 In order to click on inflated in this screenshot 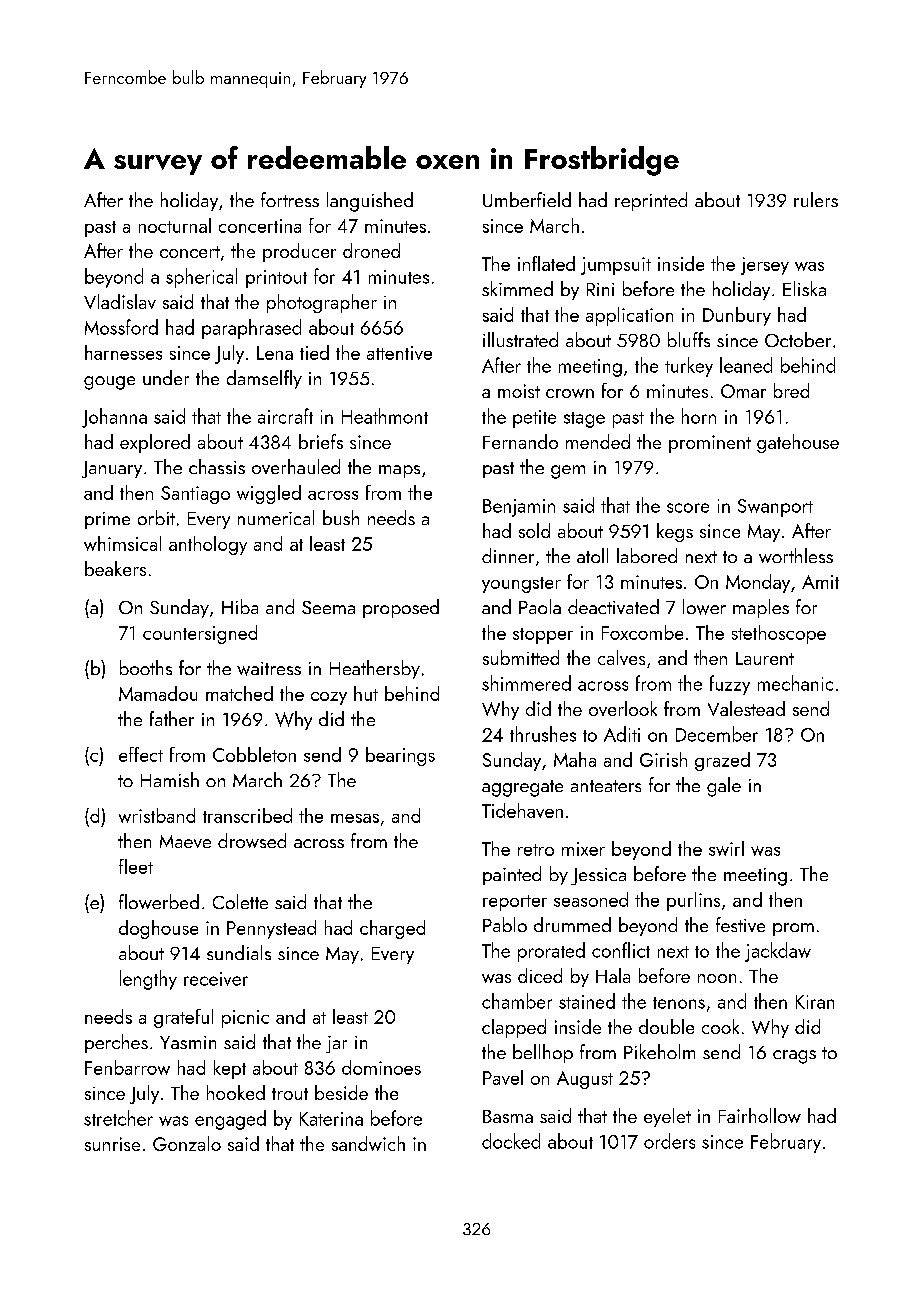, I will do `click(546, 263)`.
